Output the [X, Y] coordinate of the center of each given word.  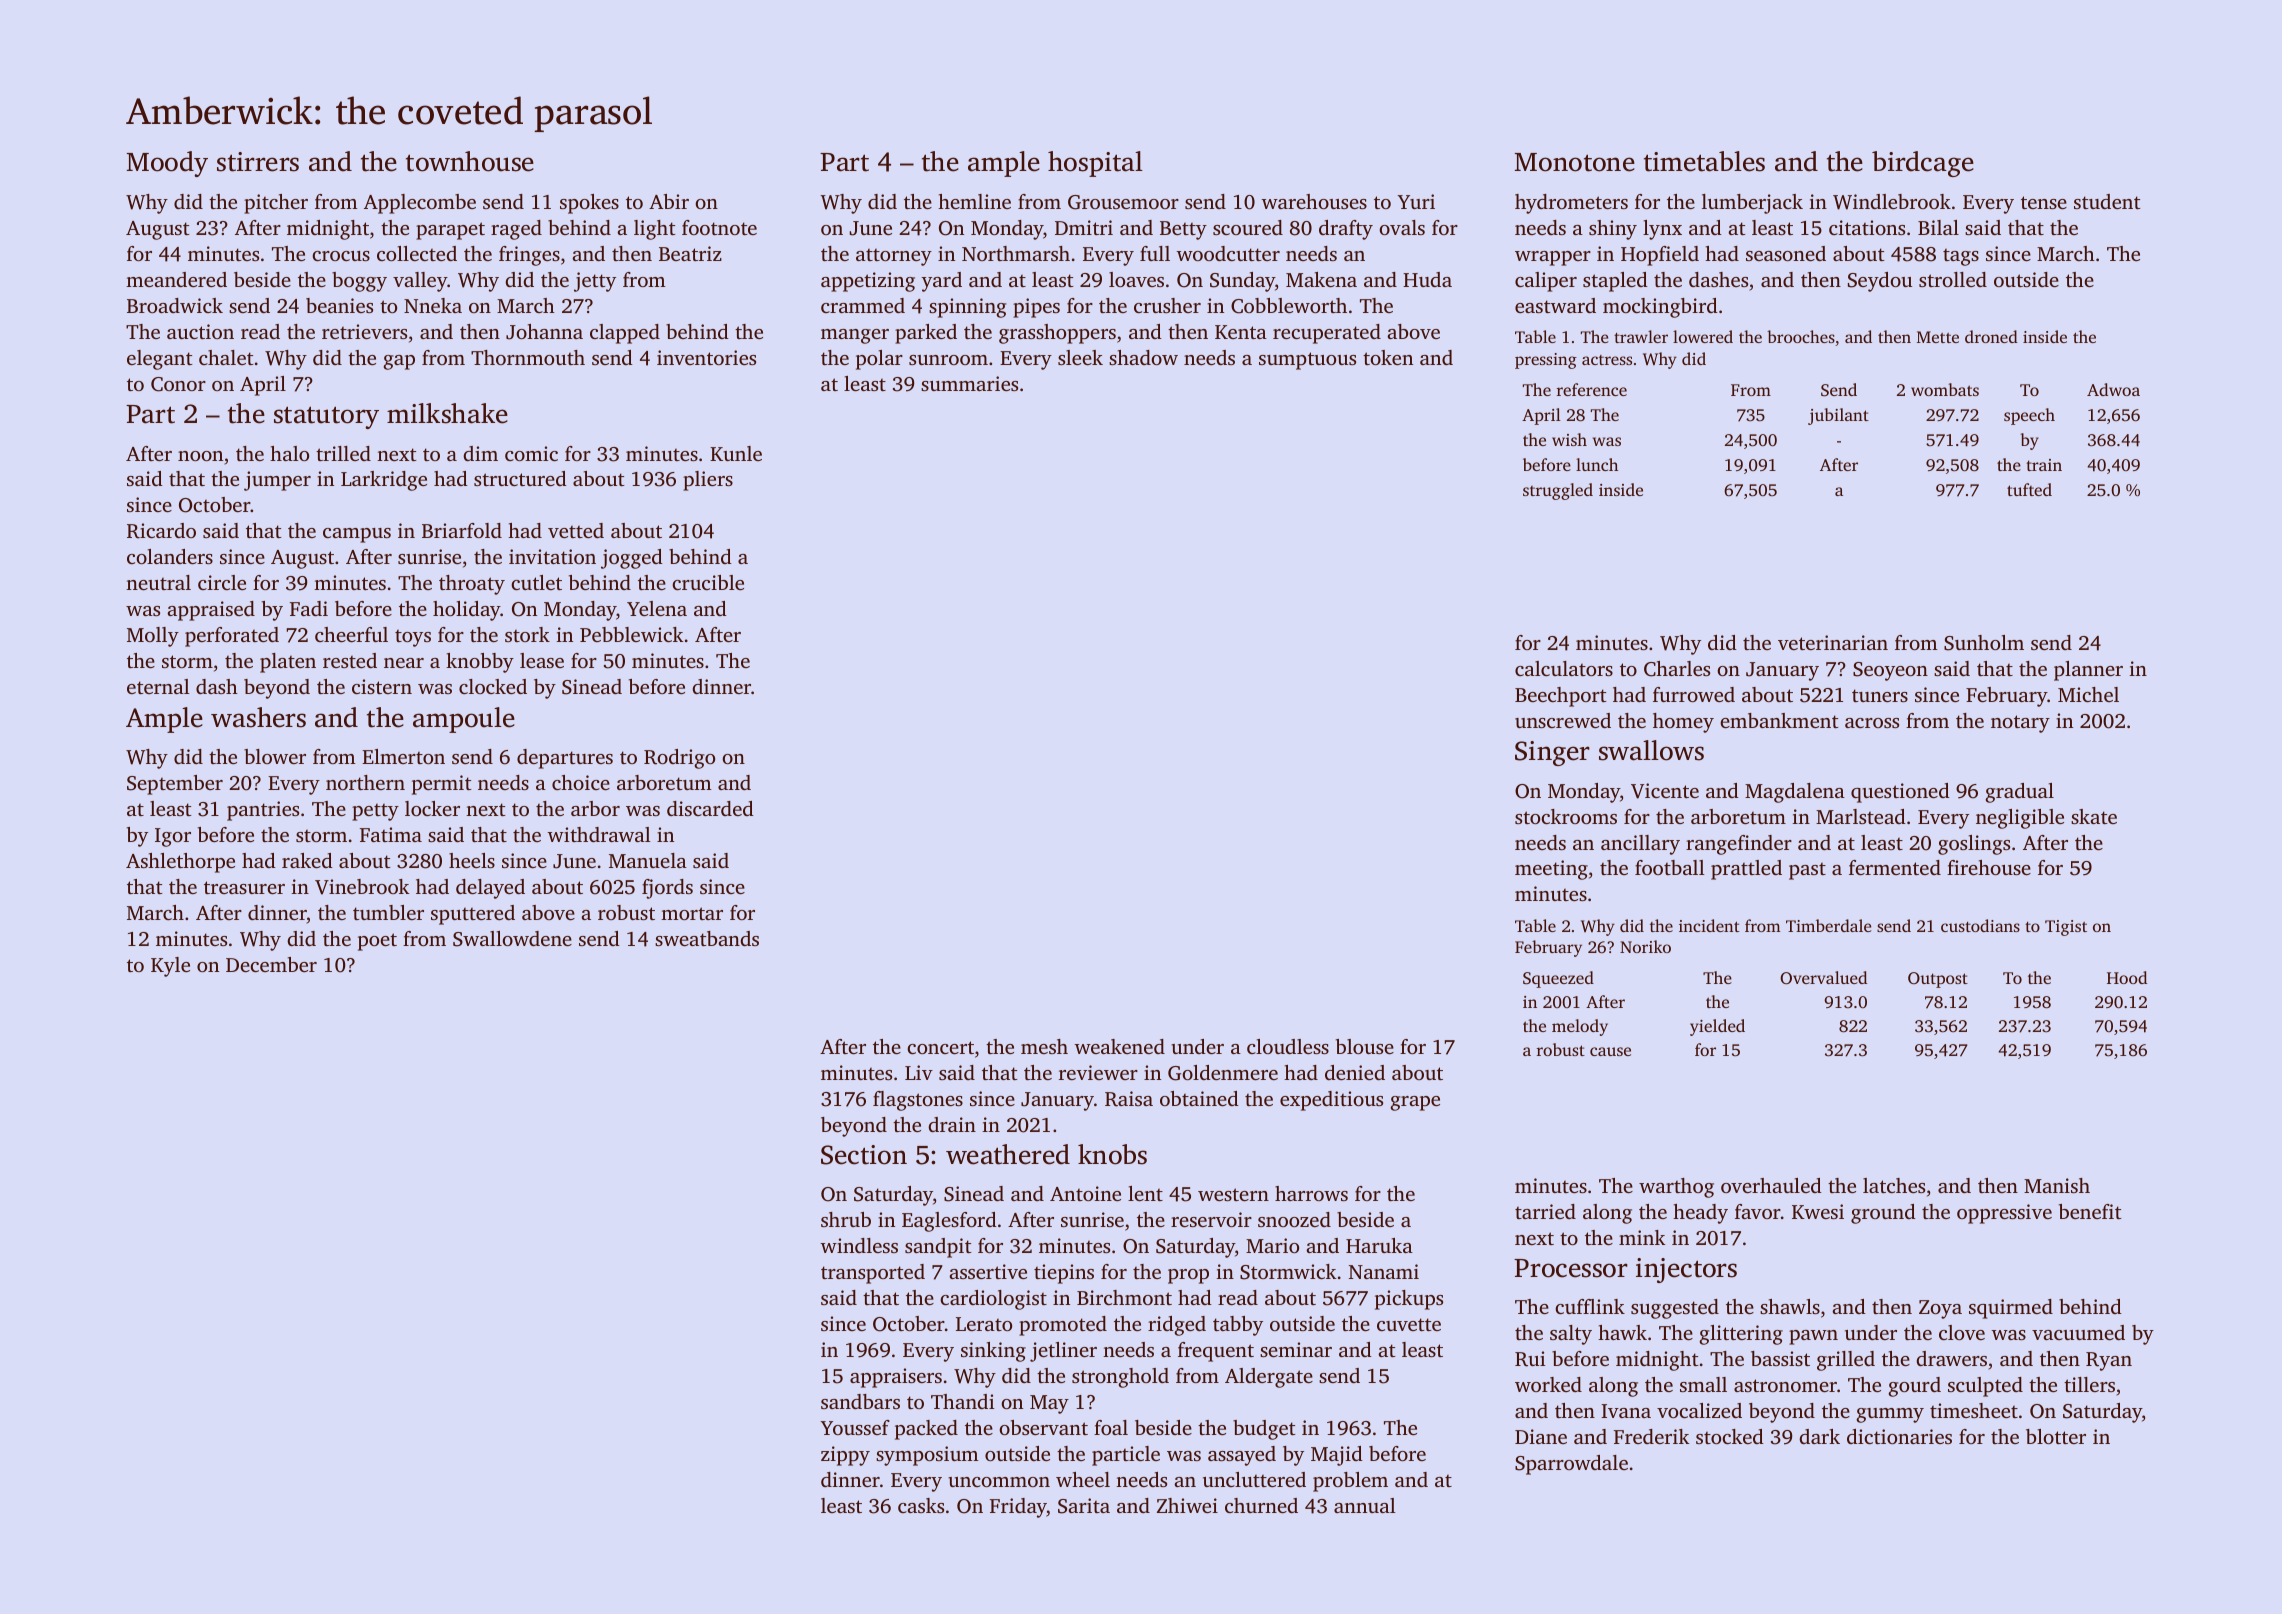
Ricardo [161, 531]
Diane [1541, 1436]
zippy [845, 1456]
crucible [708, 582]
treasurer [244, 887]
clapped [625, 334]
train [2044, 465]
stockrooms [1566, 816]
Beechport [1561, 697]
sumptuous [1307, 361]
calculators [1564, 668]
